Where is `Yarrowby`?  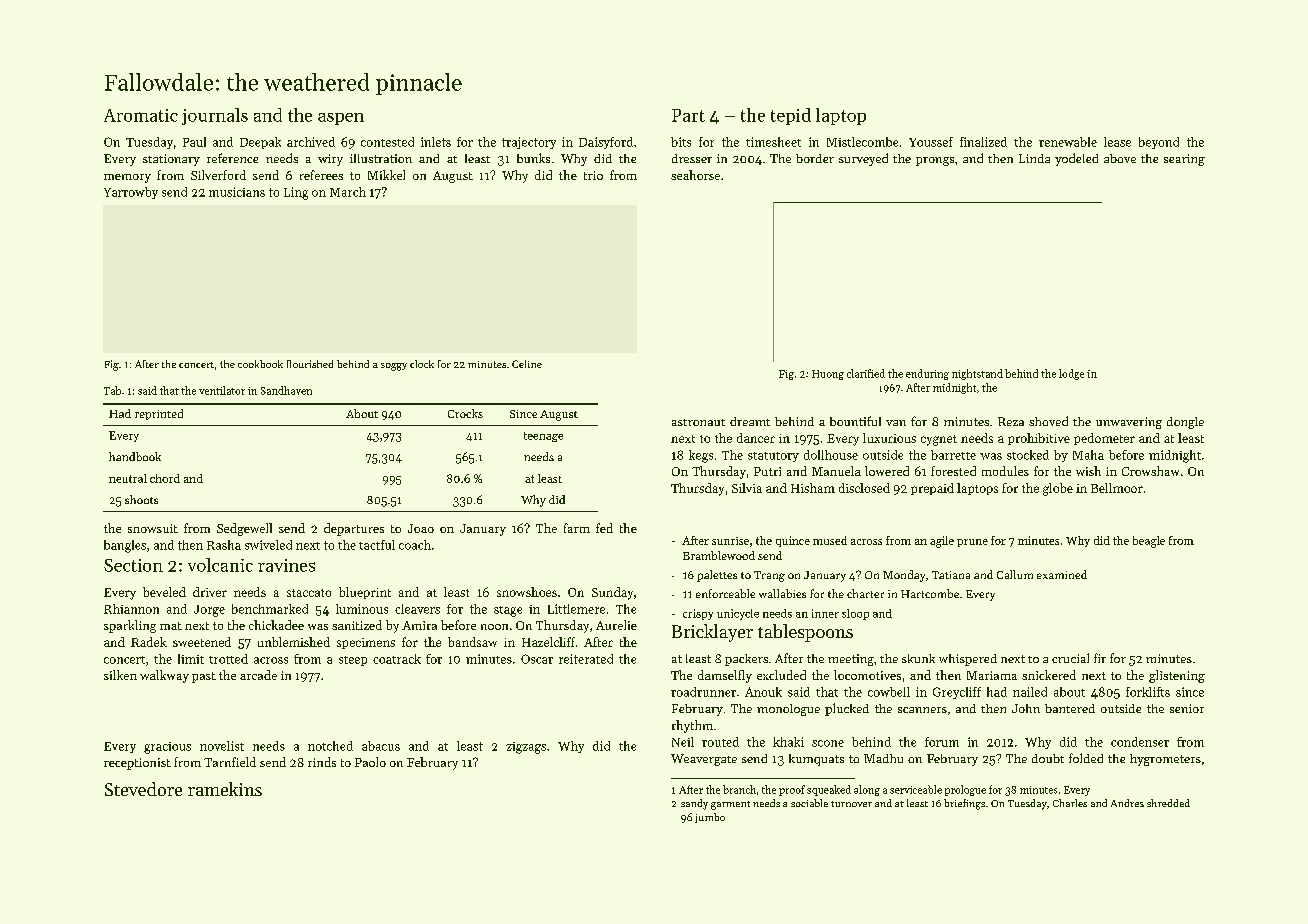 Yarrowby is located at coordinates (131, 193).
